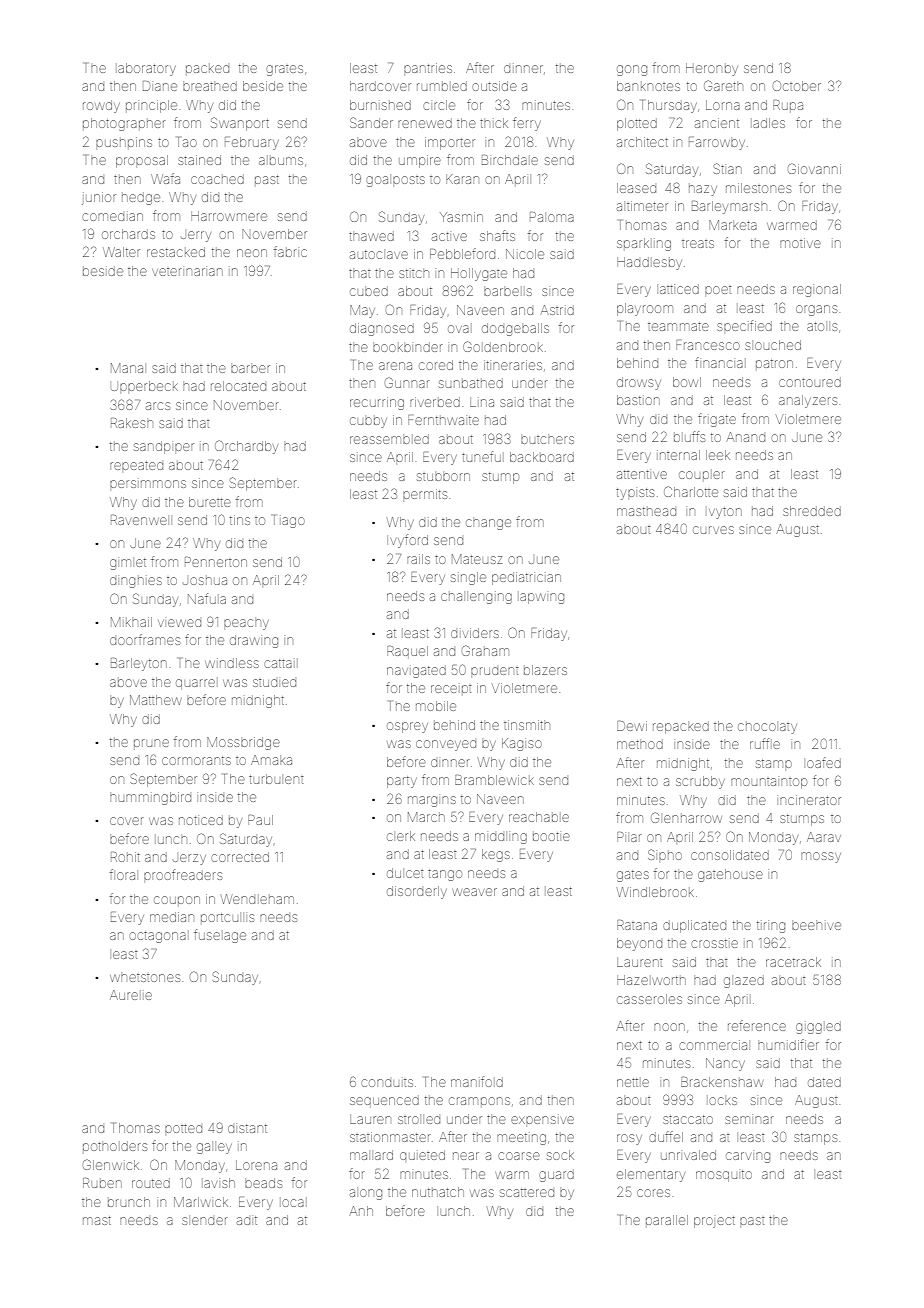  Describe the element at coordinates (201, 1202) in the screenshot. I see `Marlwick` at that location.
